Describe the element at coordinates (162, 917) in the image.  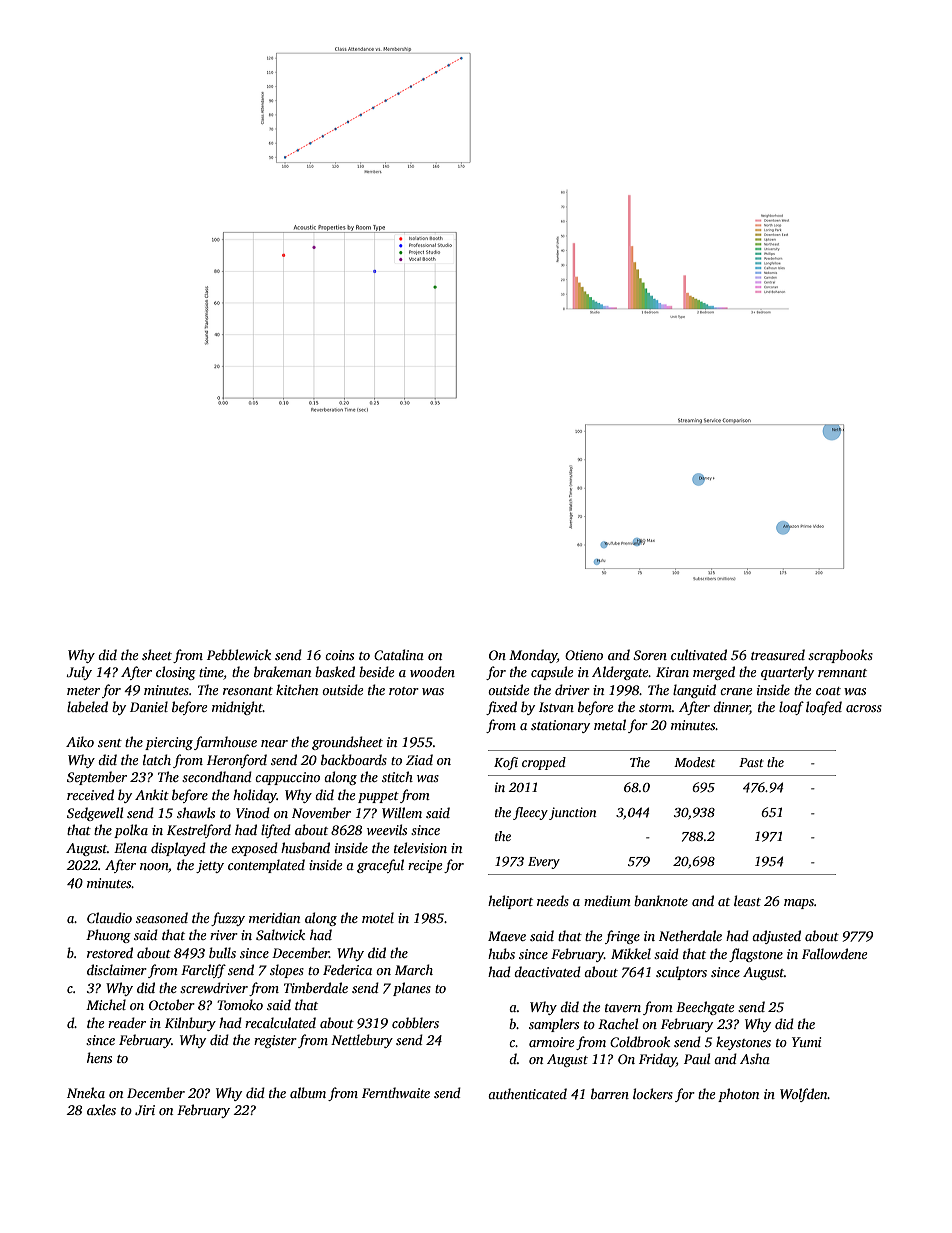
I see `seasoned` at that location.
